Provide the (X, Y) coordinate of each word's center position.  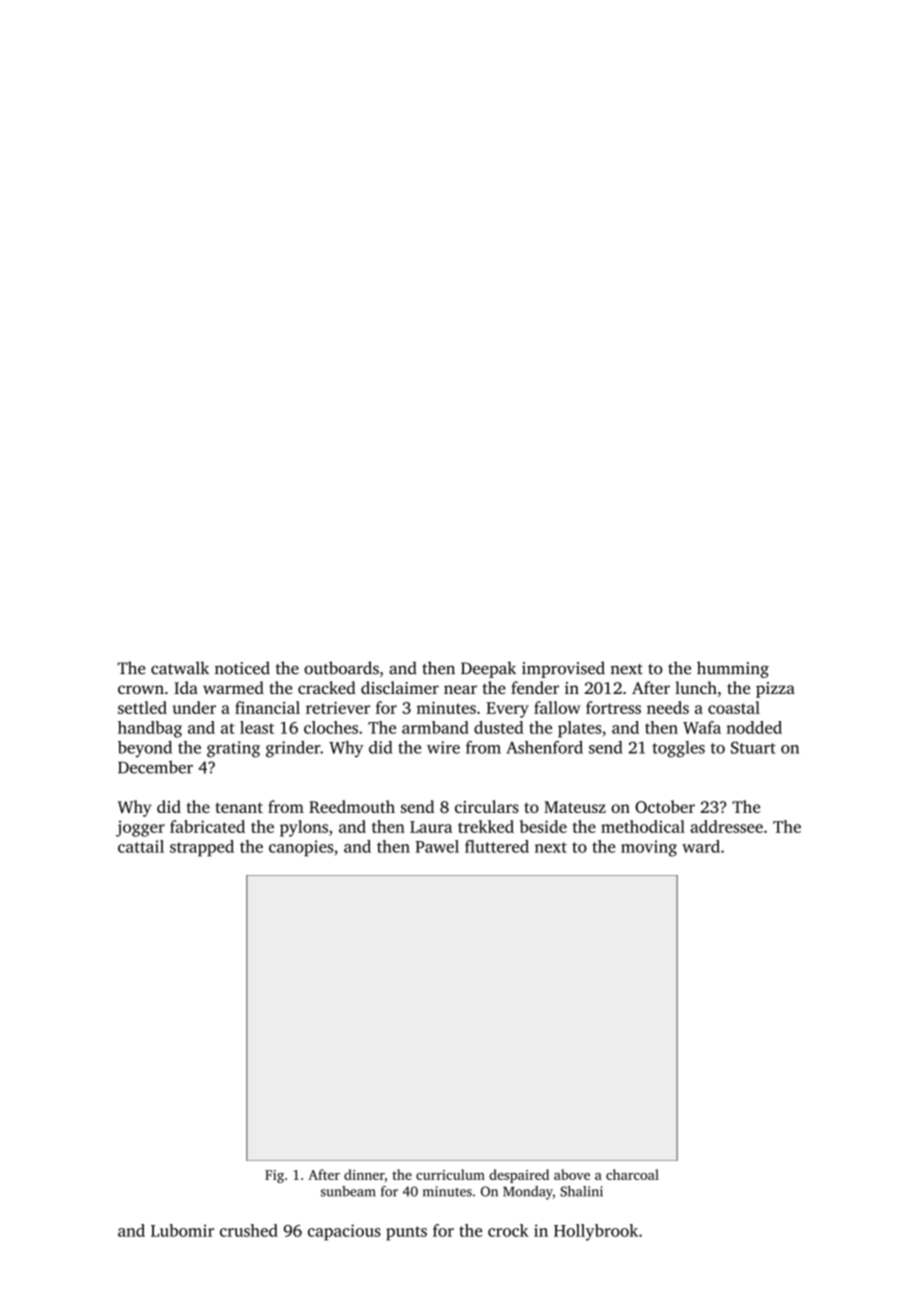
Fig (274, 1176)
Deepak (488, 669)
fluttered (497, 846)
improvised (563, 669)
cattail (141, 846)
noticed (242, 668)
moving (649, 848)
